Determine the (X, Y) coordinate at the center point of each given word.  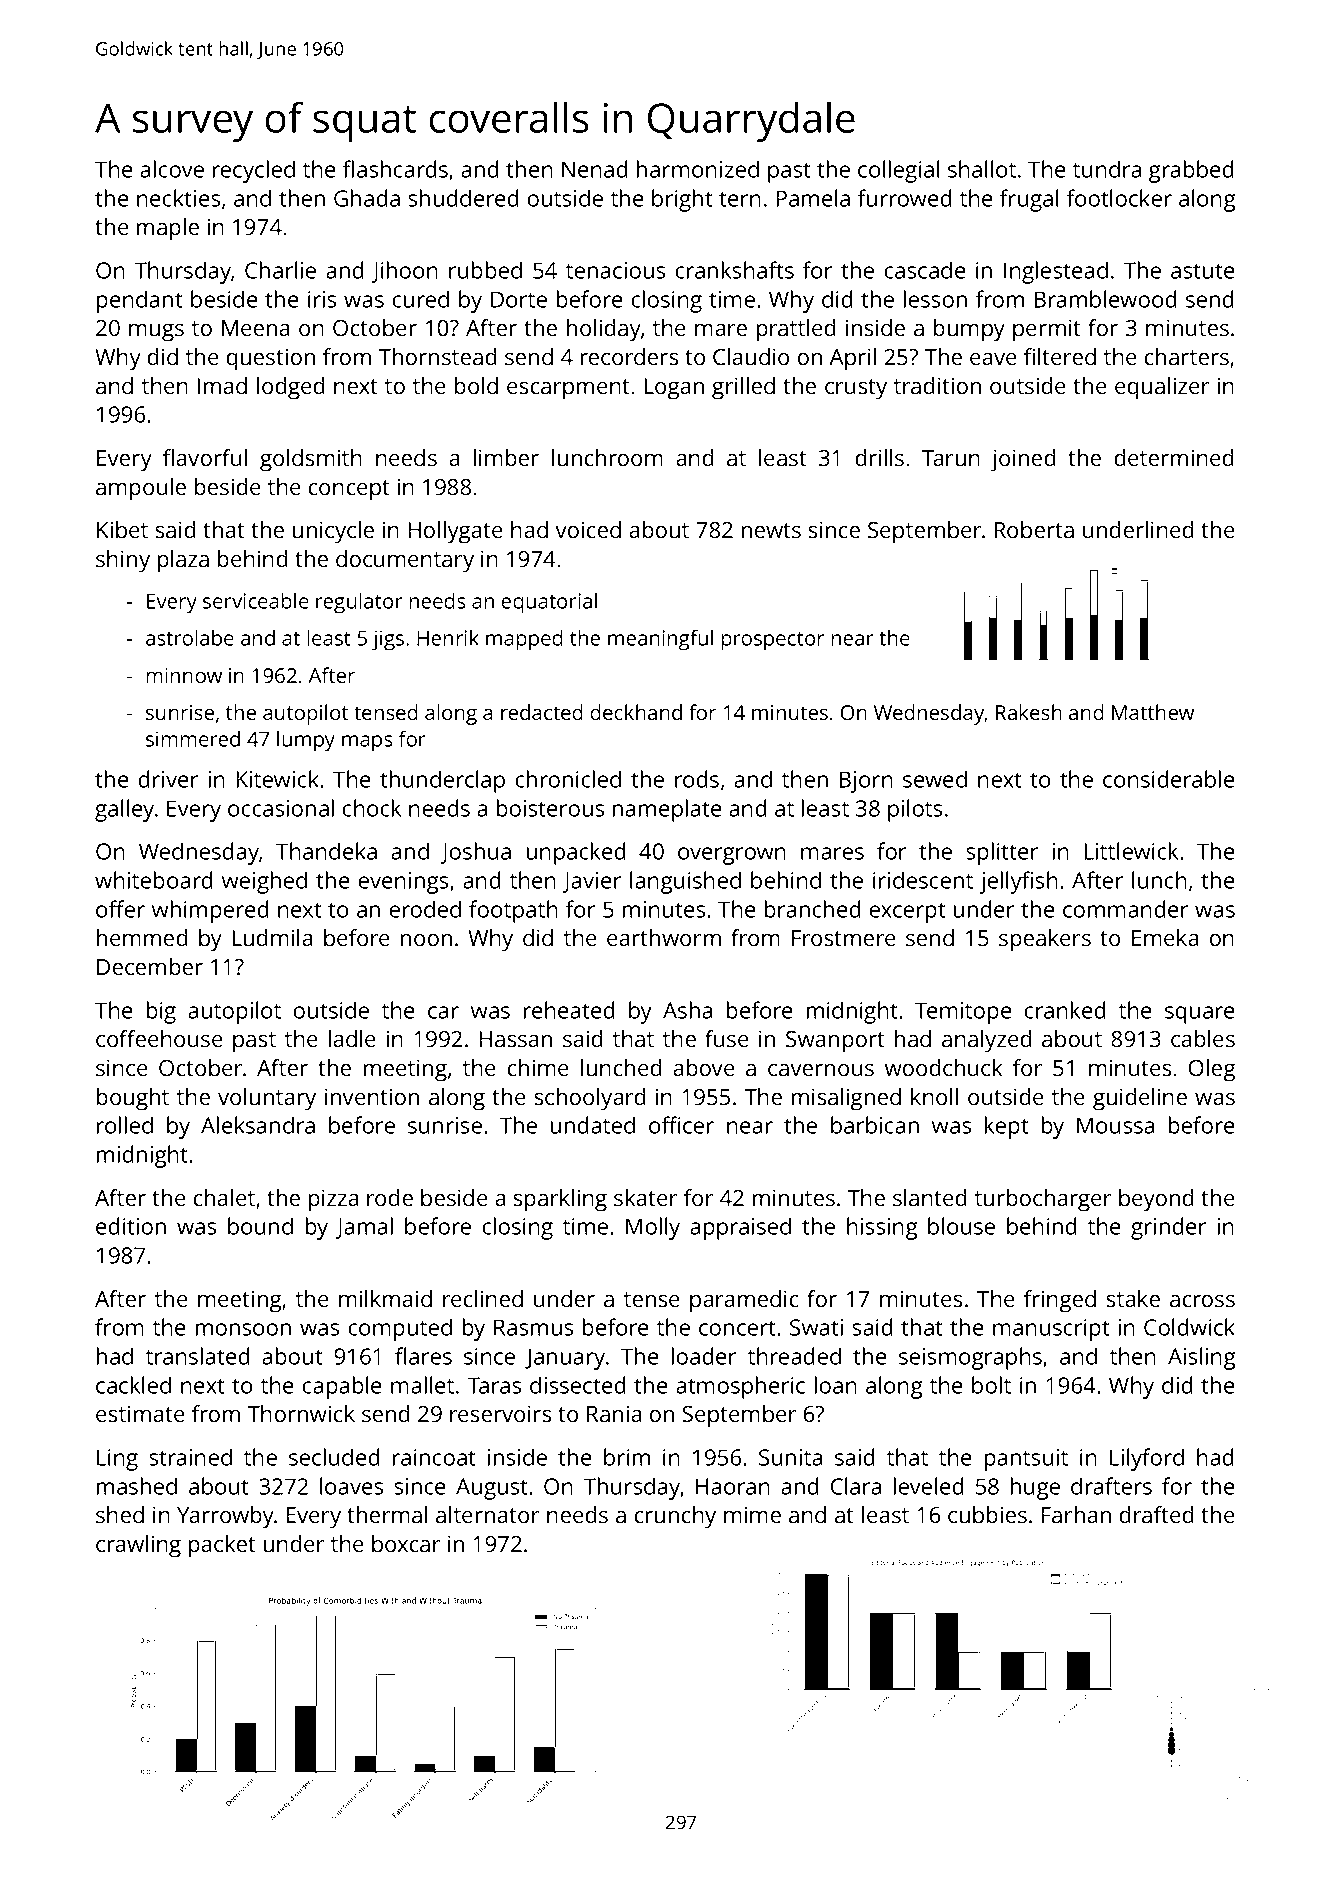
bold (476, 385)
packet (222, 1546)
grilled (743, 388)
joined (1023, 460)
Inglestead (1056, 272)
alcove (172, 169)
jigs (388, 640)
